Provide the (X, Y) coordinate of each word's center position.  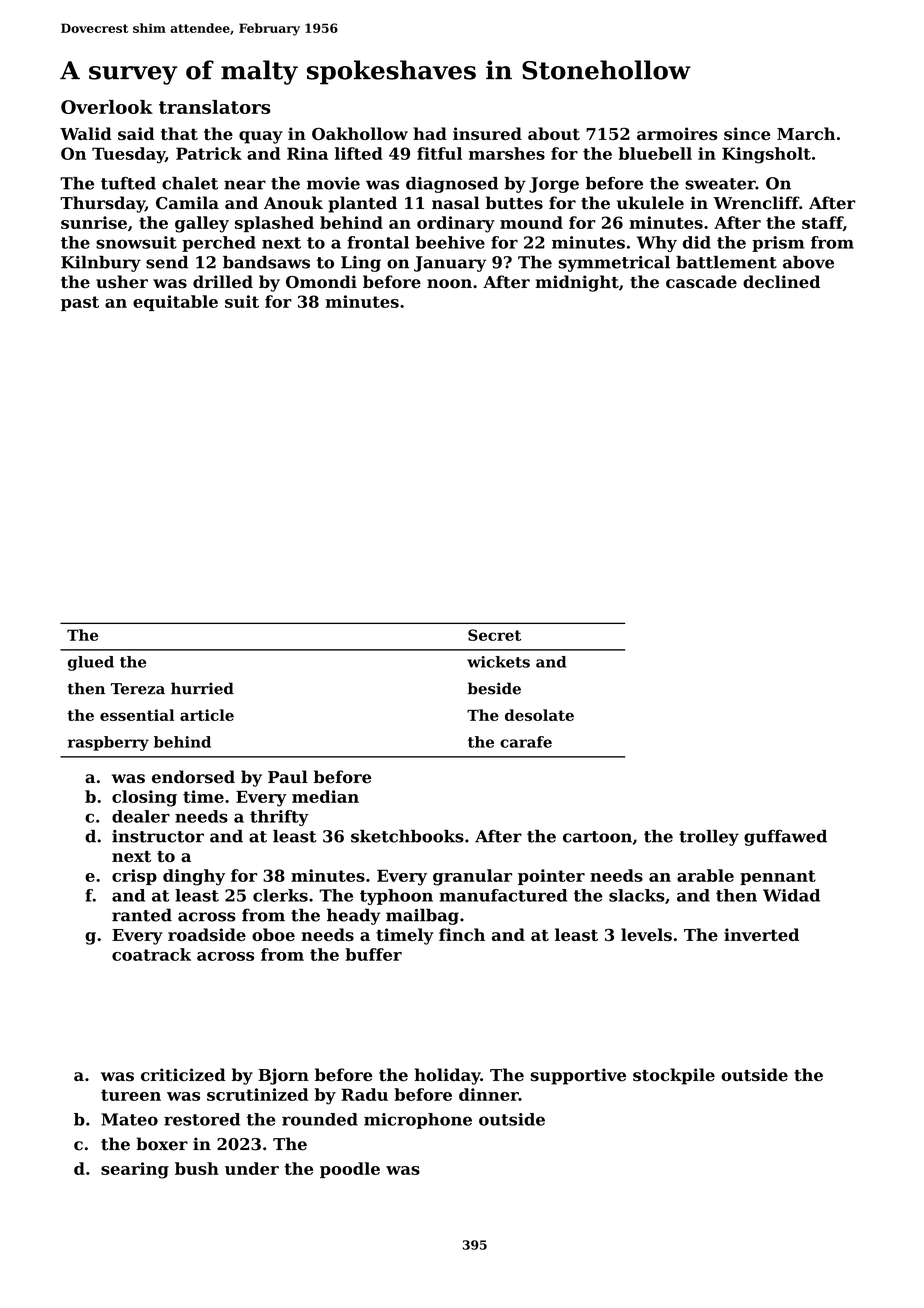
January (450, 264)
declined (781, 282)
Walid (86, 133)
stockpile (674, 1076)
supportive (578, 1076)
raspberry (108, 743)
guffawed (785, 837)
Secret (494, 635)
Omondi (321, 282)
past (80, 303)
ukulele (650, 203)
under (252, 1168)
